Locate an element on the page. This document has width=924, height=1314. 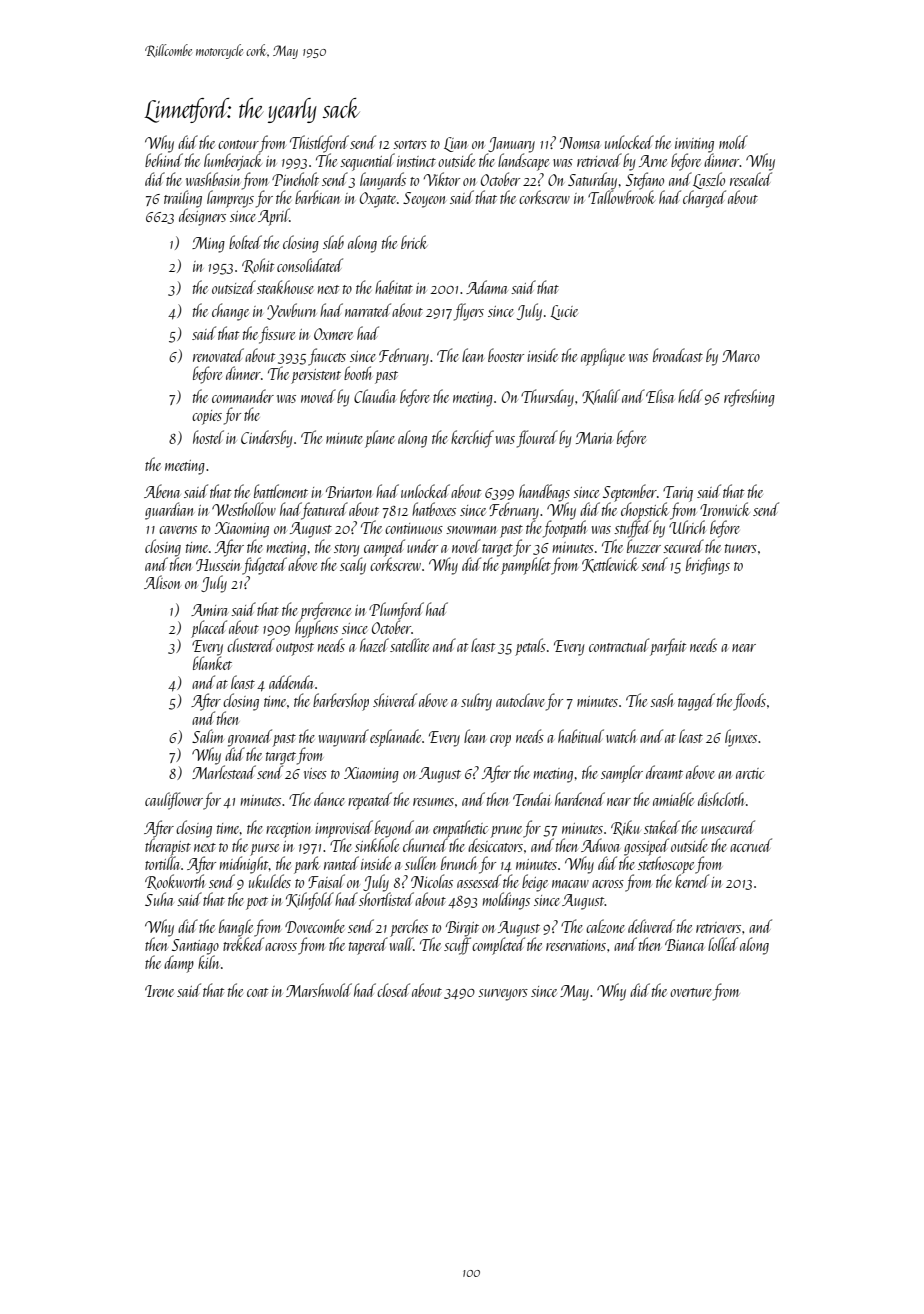
blanket is located at coordinates (212, 663).
